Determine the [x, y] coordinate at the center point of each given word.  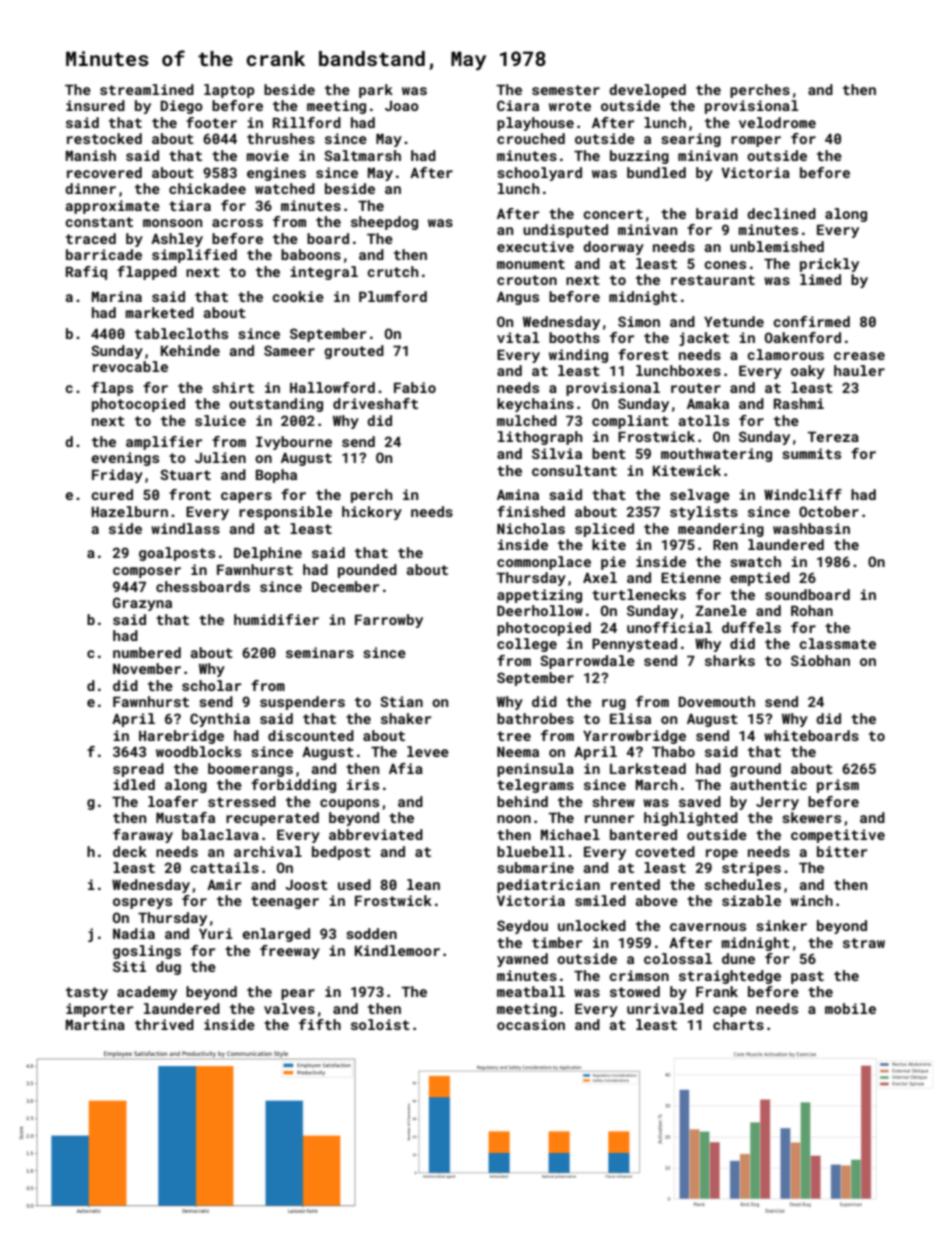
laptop [229, 91]
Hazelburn [130, 511]
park [376, 91]
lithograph [540, 438]
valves [289, 1008]
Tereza [833, 436]
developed [647, 91]
